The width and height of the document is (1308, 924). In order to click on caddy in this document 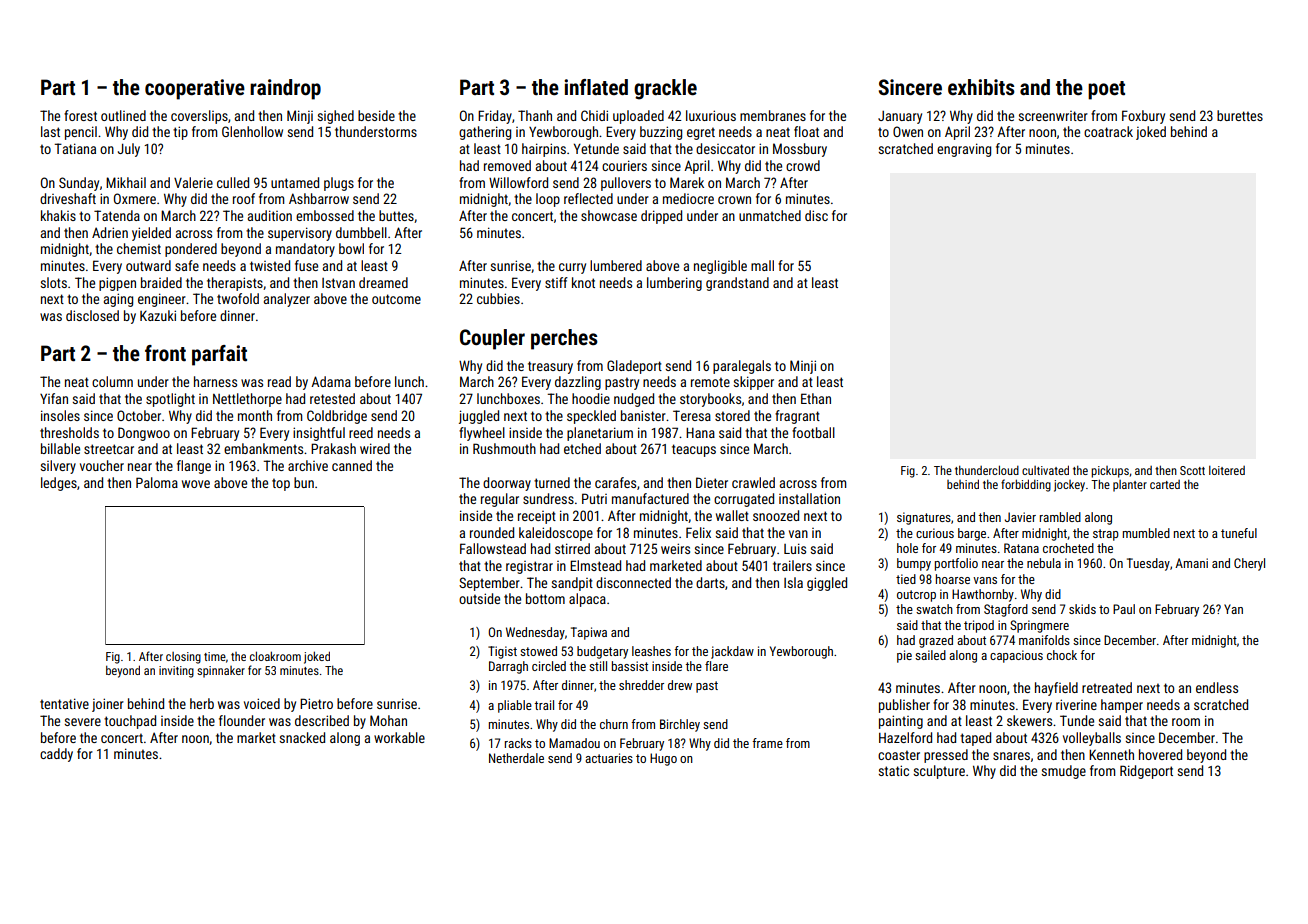, I will do `click(56, 755)`.
